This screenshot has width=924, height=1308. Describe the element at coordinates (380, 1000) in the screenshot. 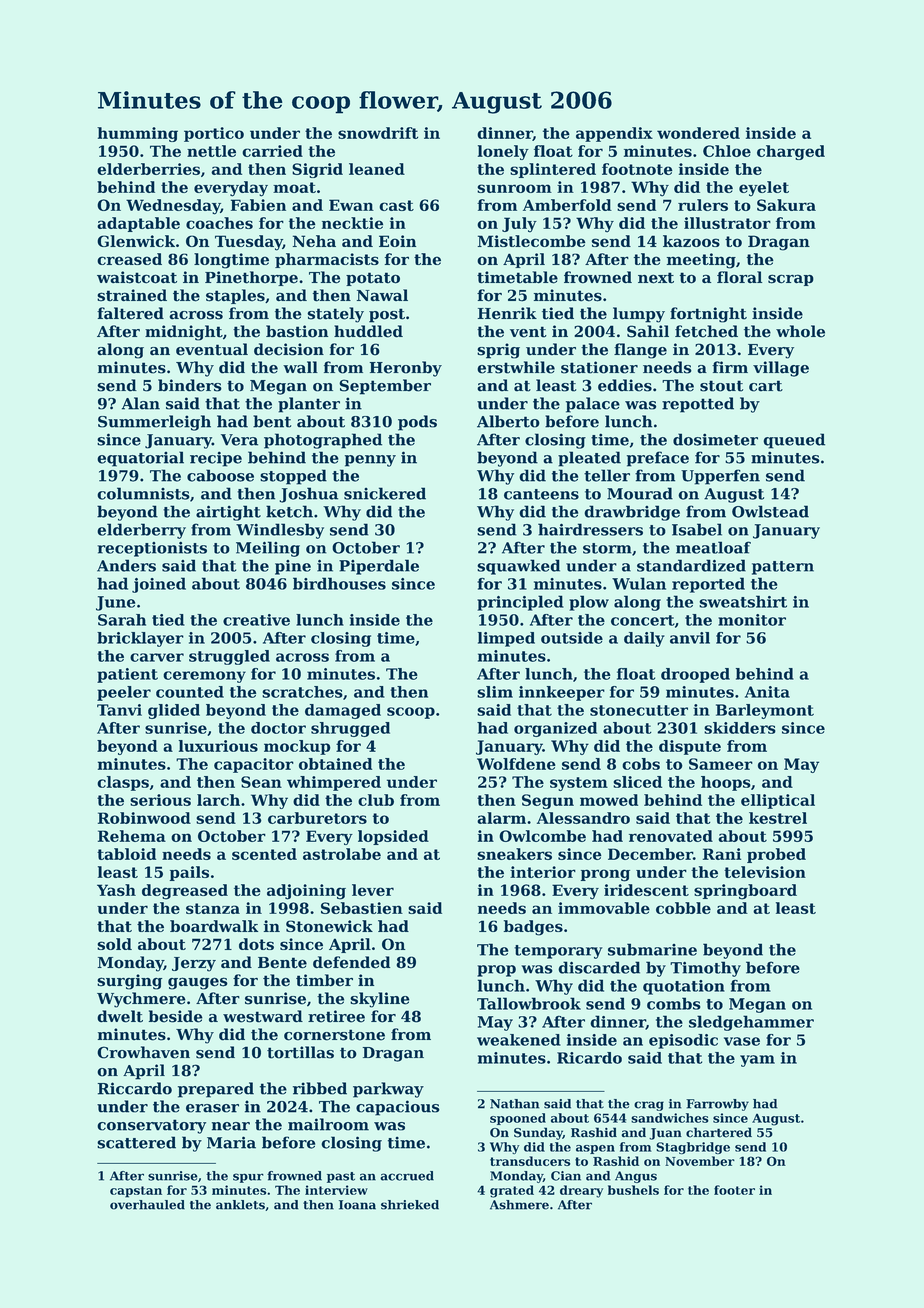

I see `skyline` at that location.
